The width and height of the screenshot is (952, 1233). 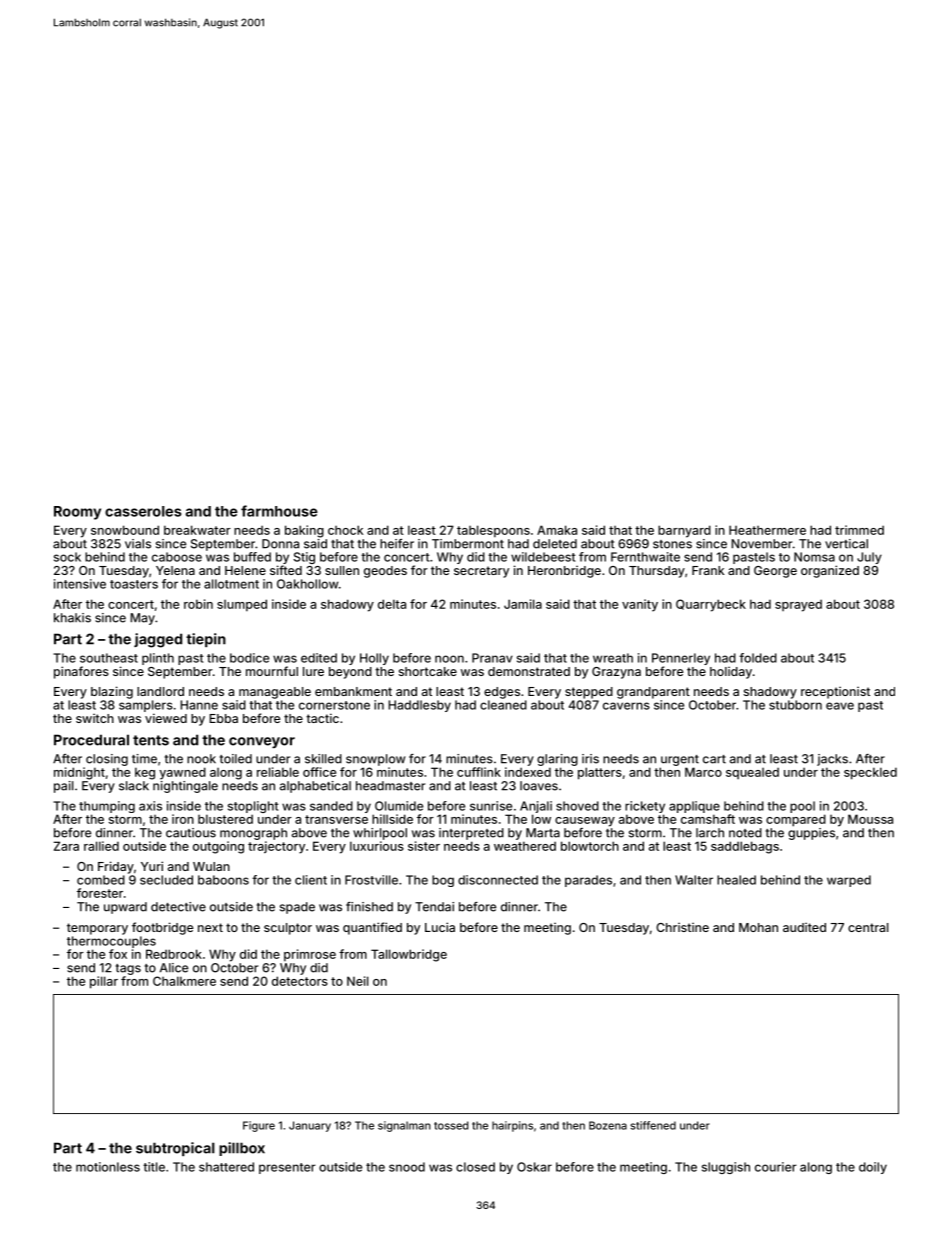 What do you see at coordinates (694, 807) in the screenshot?
I see `applique` at bounding box center [694, 807].
